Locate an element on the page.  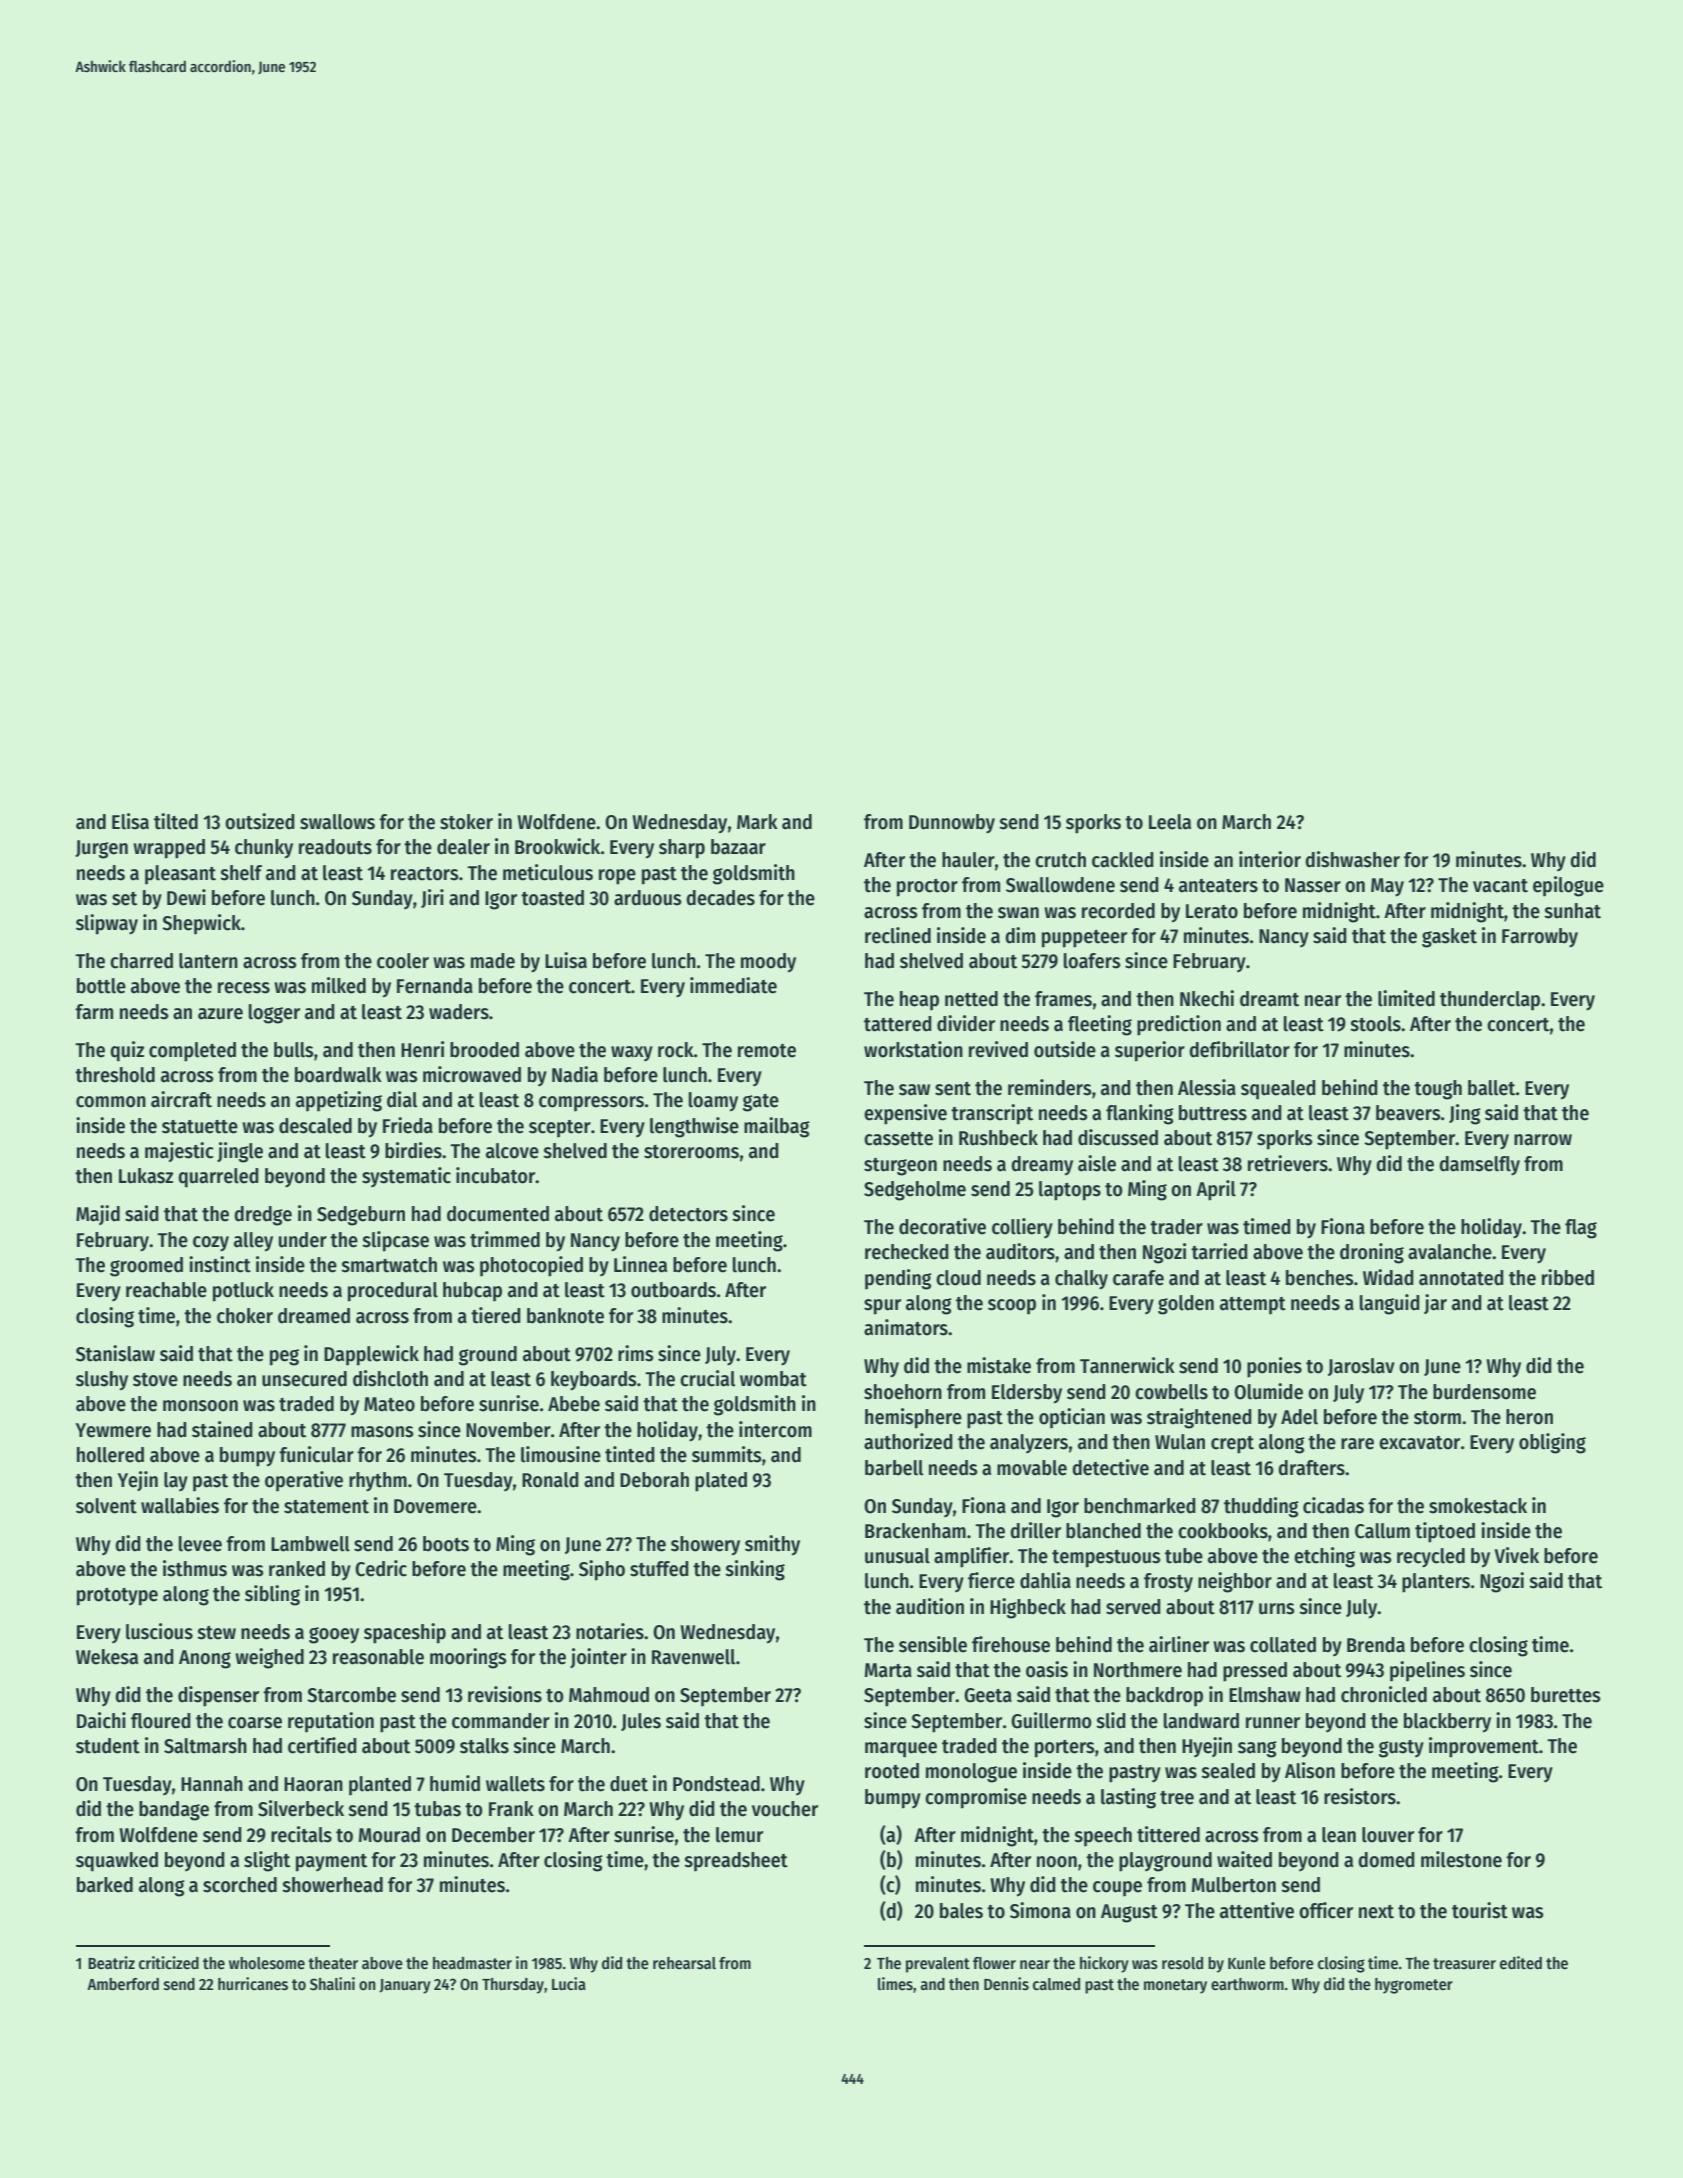
earthworm is located at coordinates (1247, 1984).
